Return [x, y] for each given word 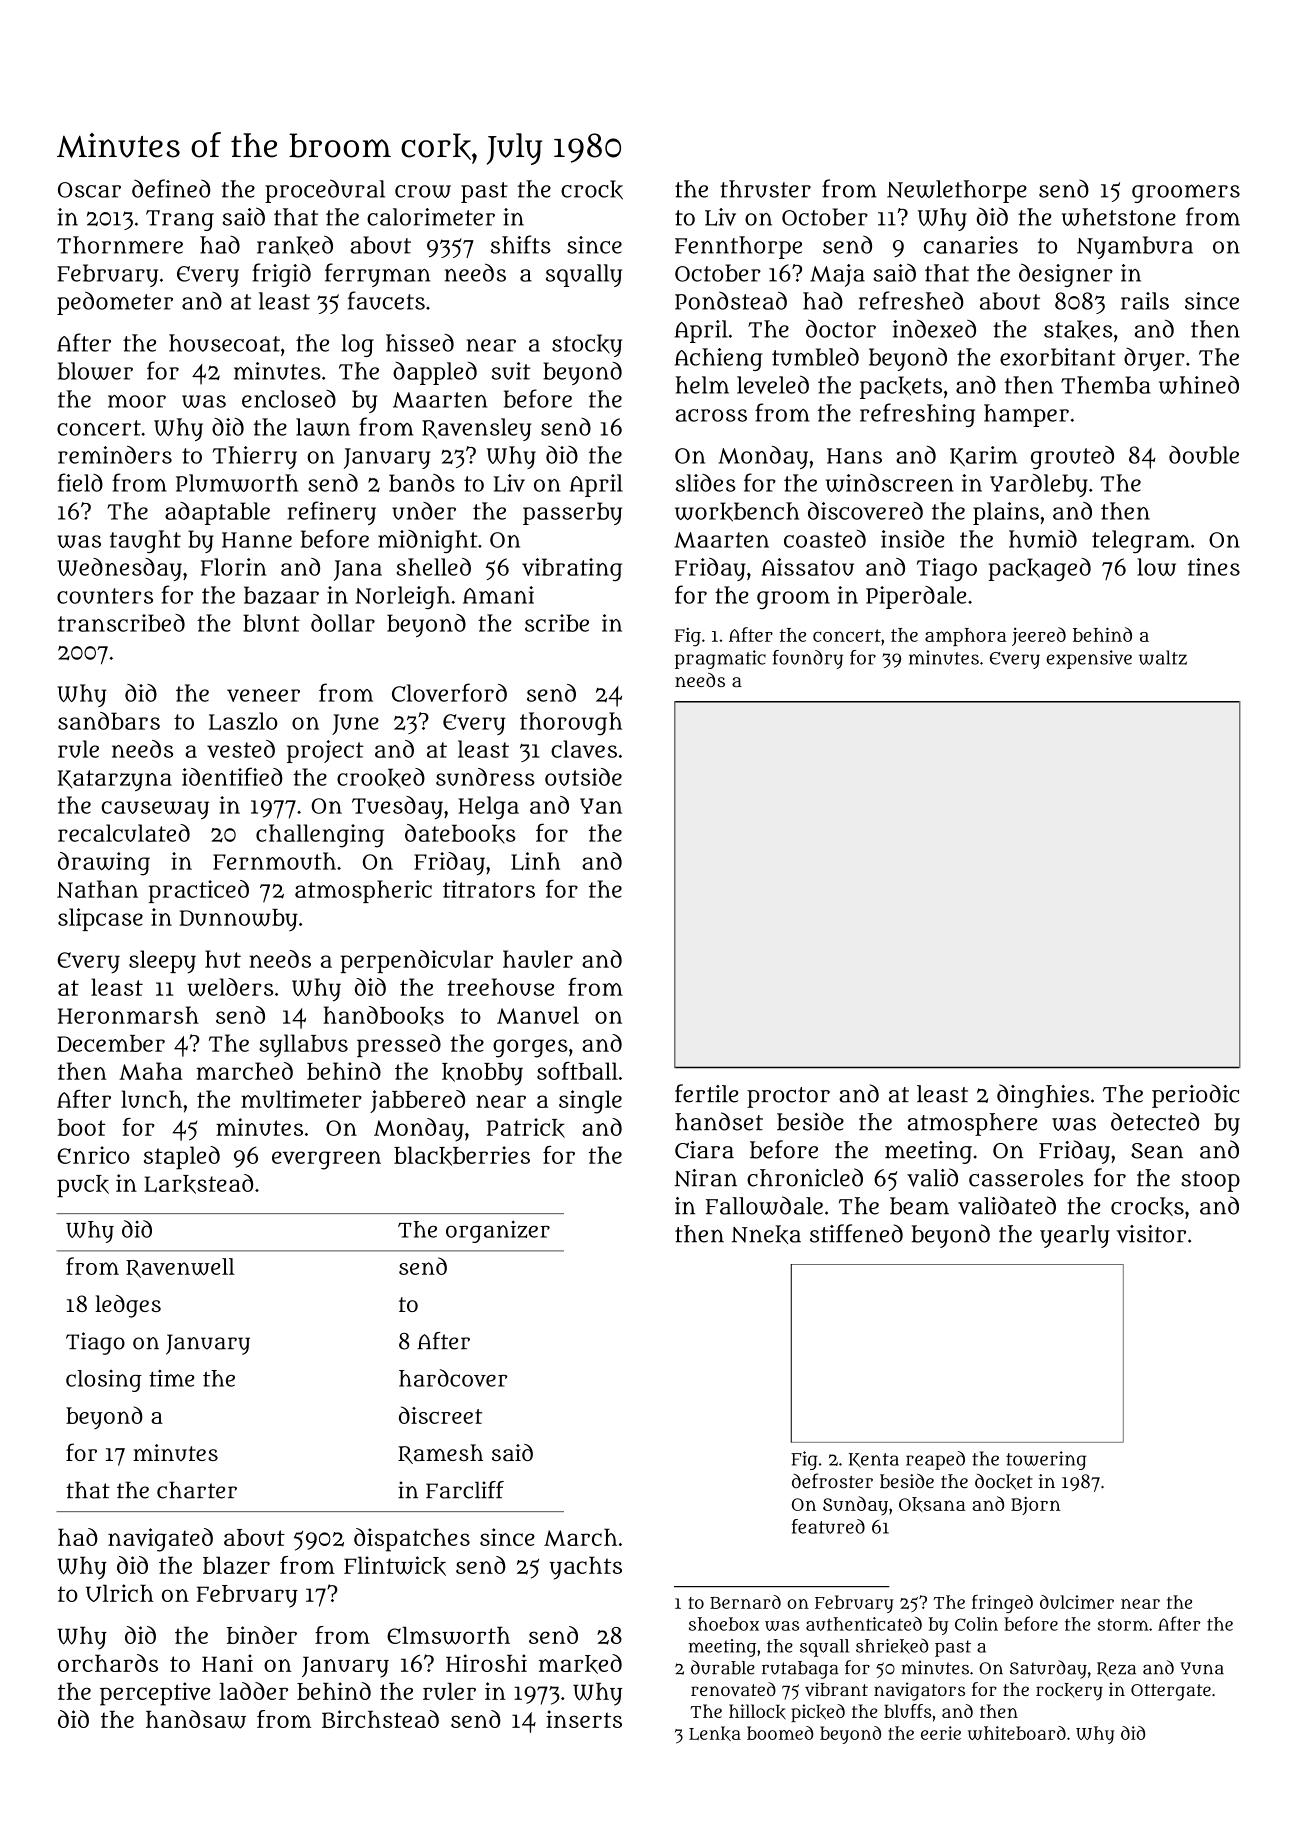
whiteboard [1017, 1733]
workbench [737, 512]
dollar [343, 623]
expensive [1089, 659]
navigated [160, 1540]
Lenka [715, 1733]
